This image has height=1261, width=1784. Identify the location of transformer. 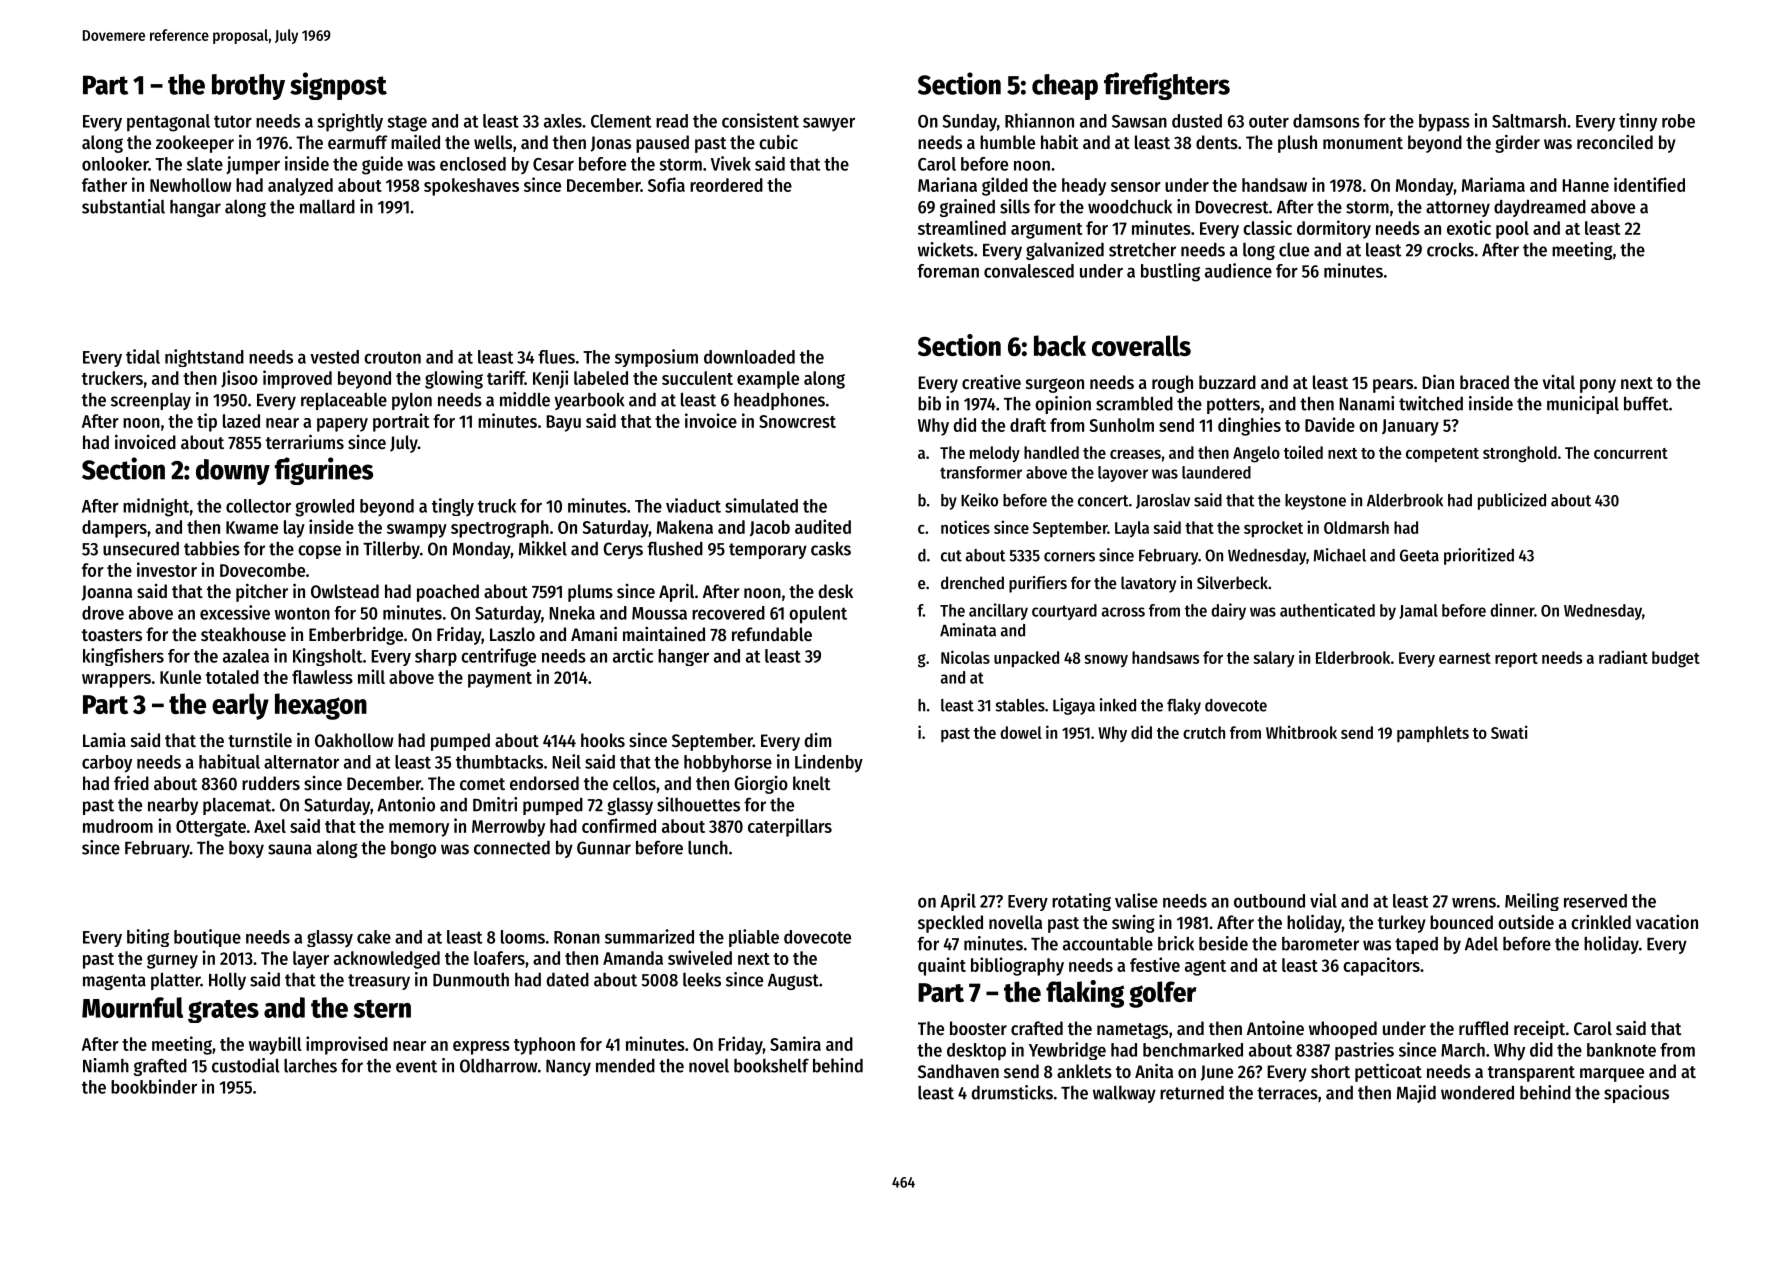
(981, 472).
